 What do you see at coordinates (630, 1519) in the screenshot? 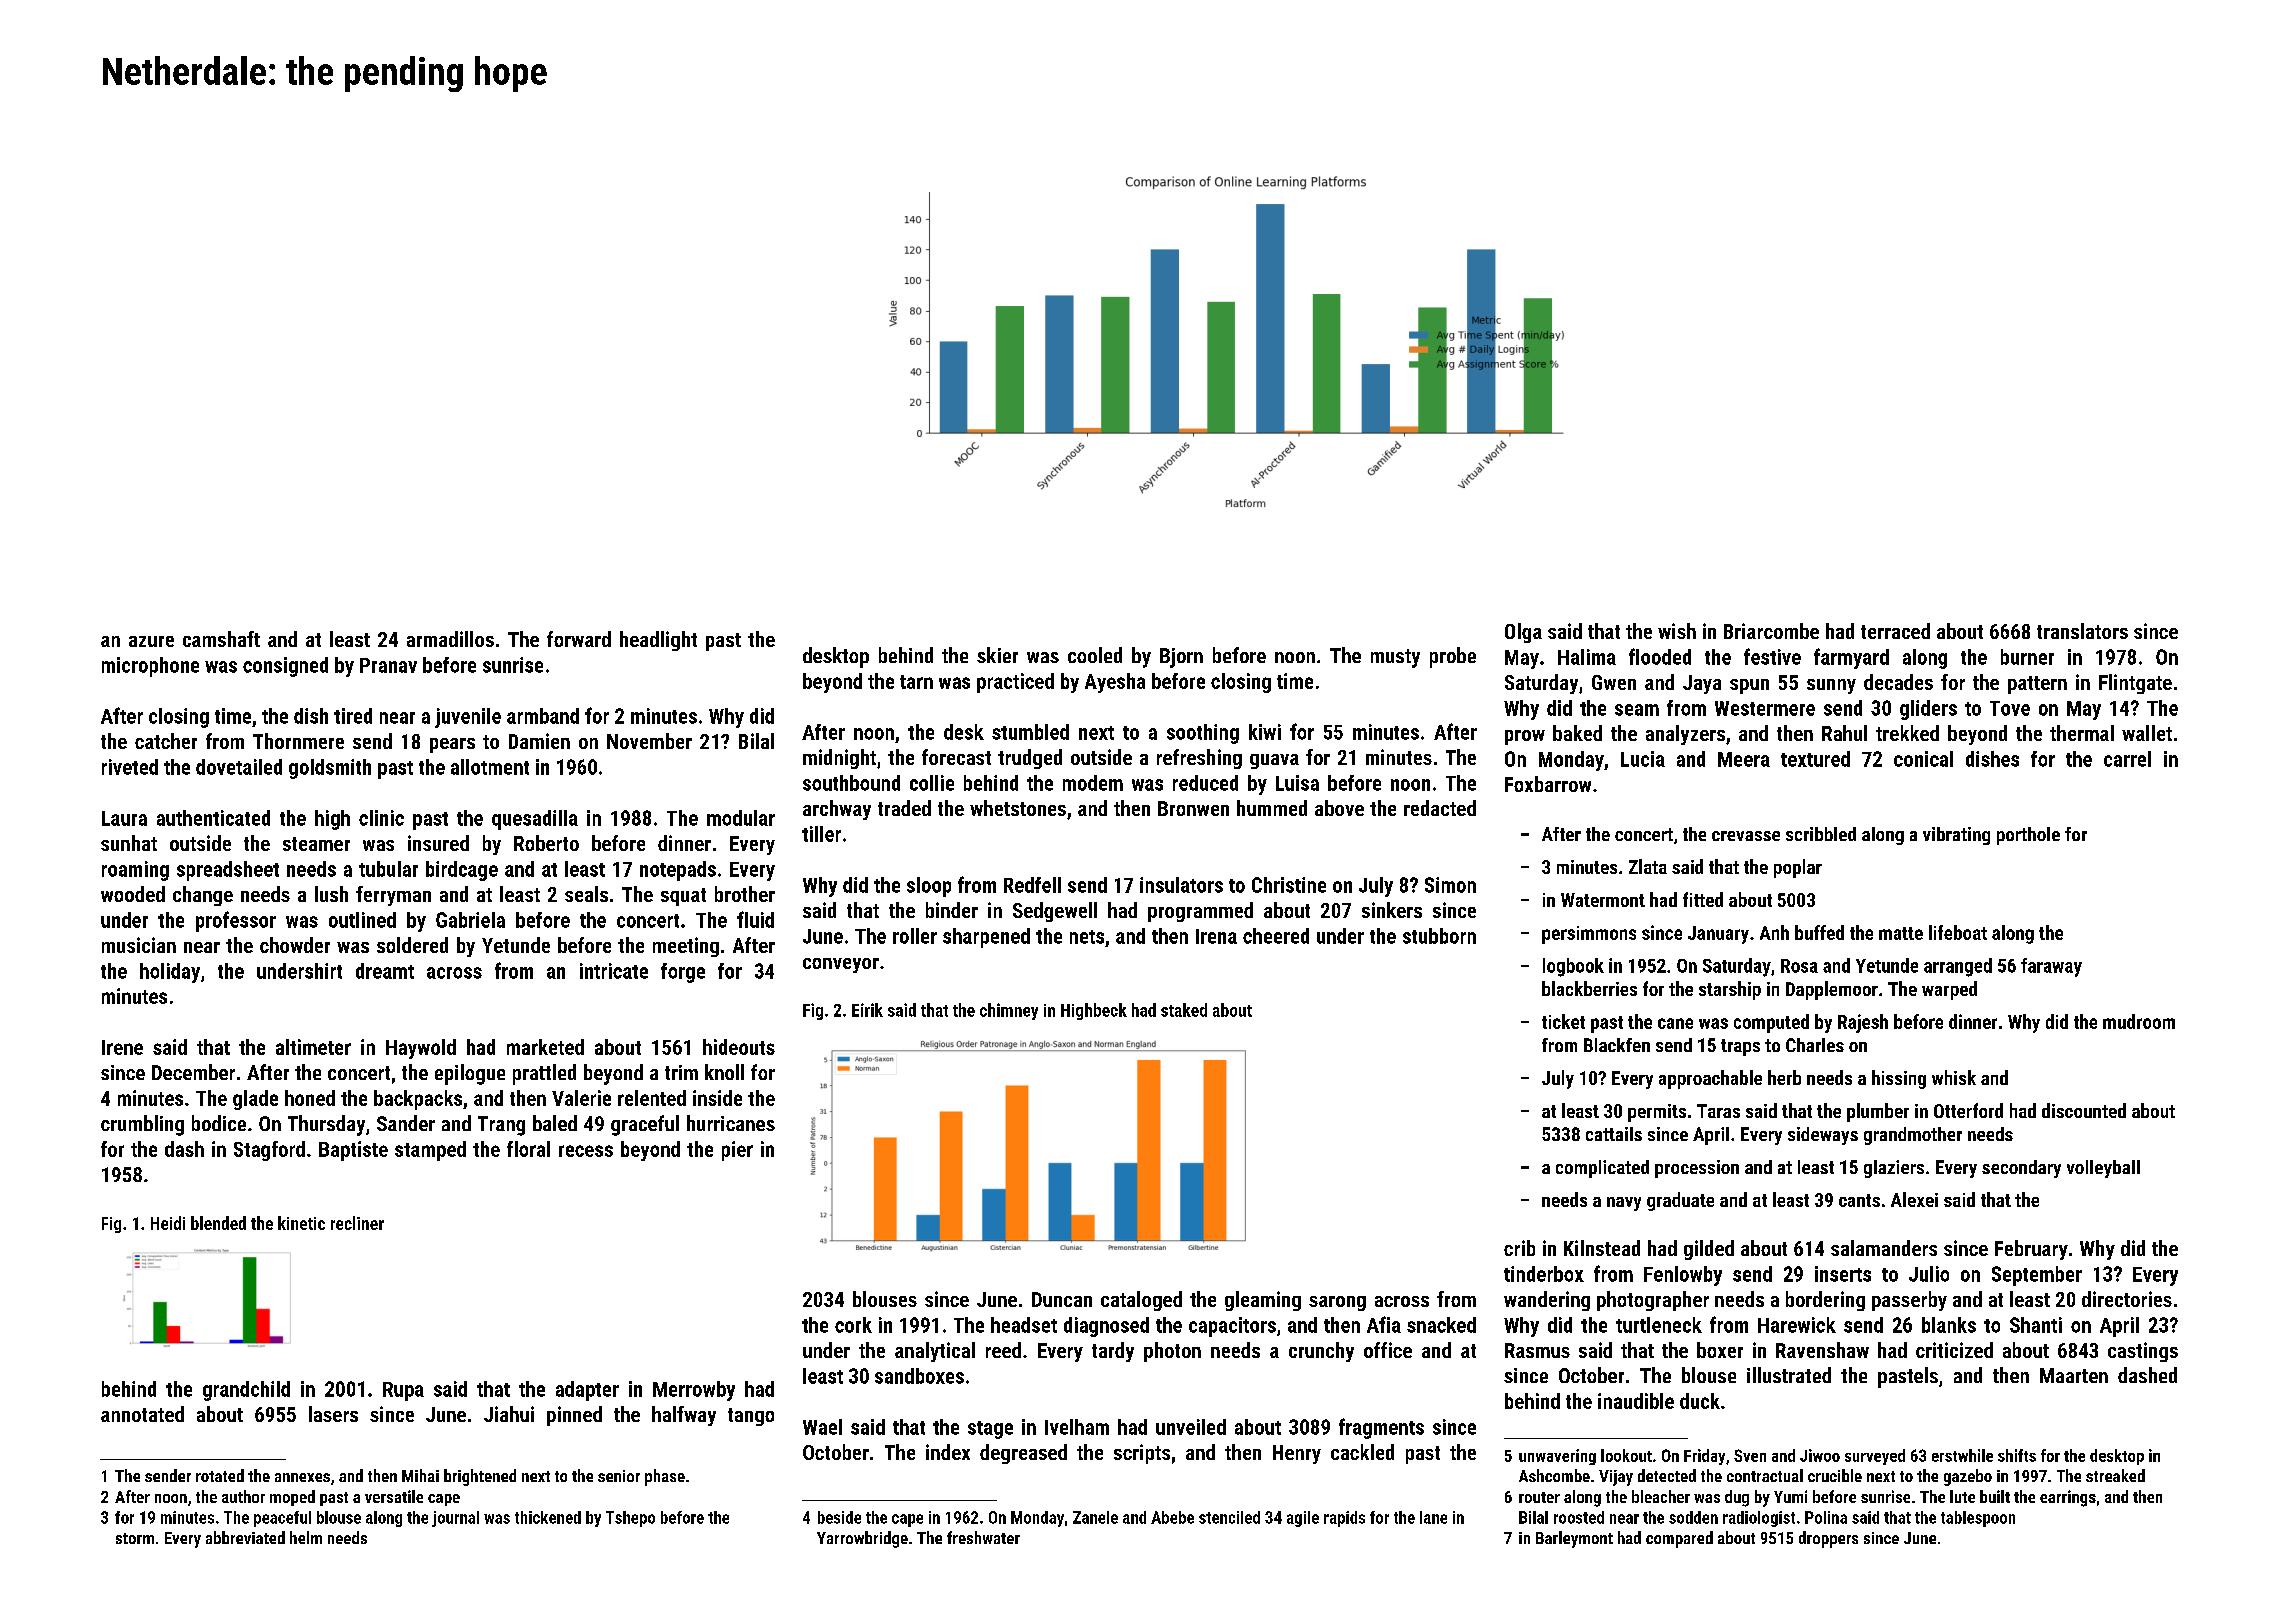
I see `Tshepo` at bounding box center [630, 1519].
